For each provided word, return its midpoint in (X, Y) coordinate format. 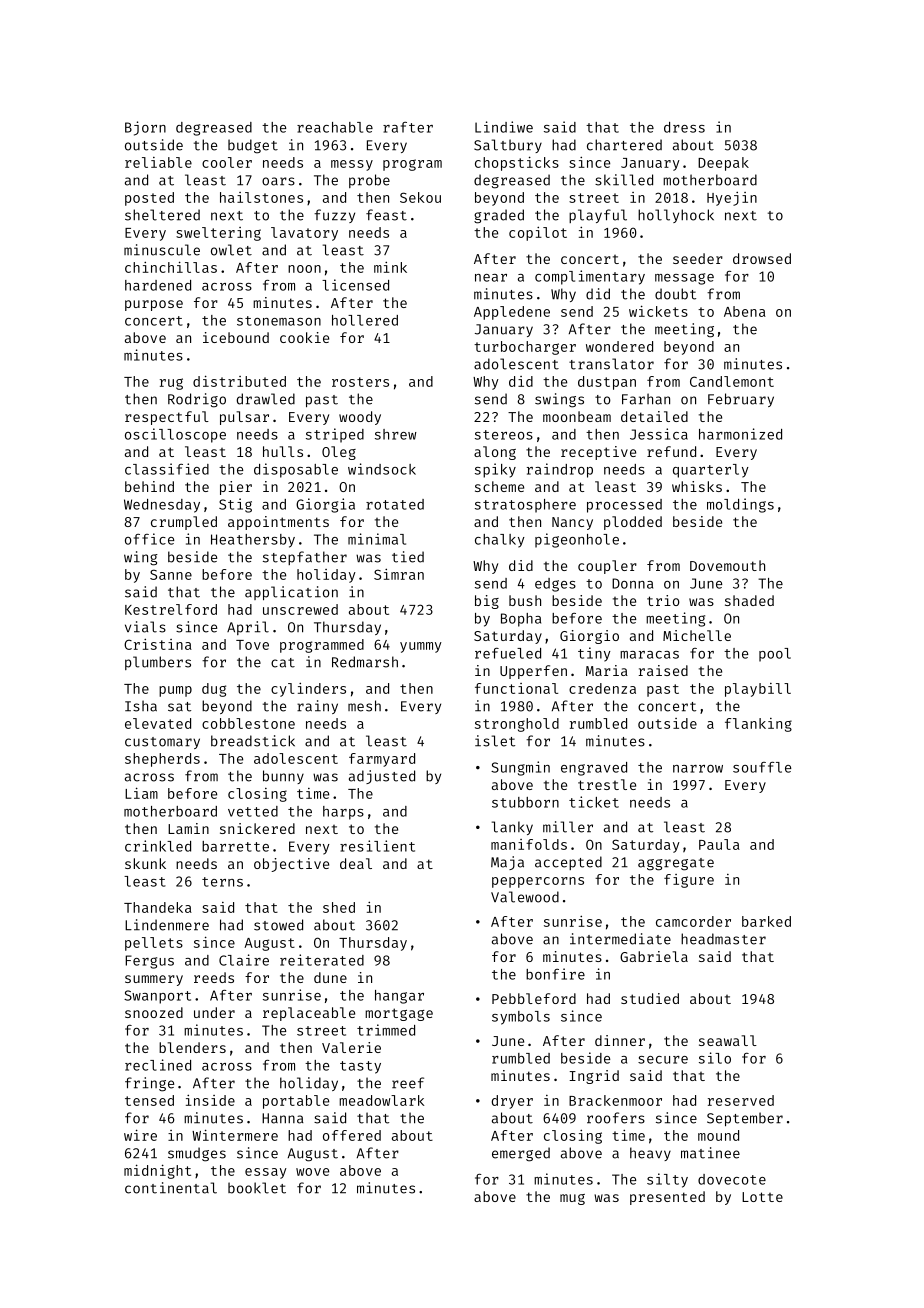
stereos (504, 435)
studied (650, 998)
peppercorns (538, 882)
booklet (257, 1188)
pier (236, 488)
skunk (145, 863)
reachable (335, 127)
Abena (745, 311)
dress (684, 127)
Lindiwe (504, 127)
